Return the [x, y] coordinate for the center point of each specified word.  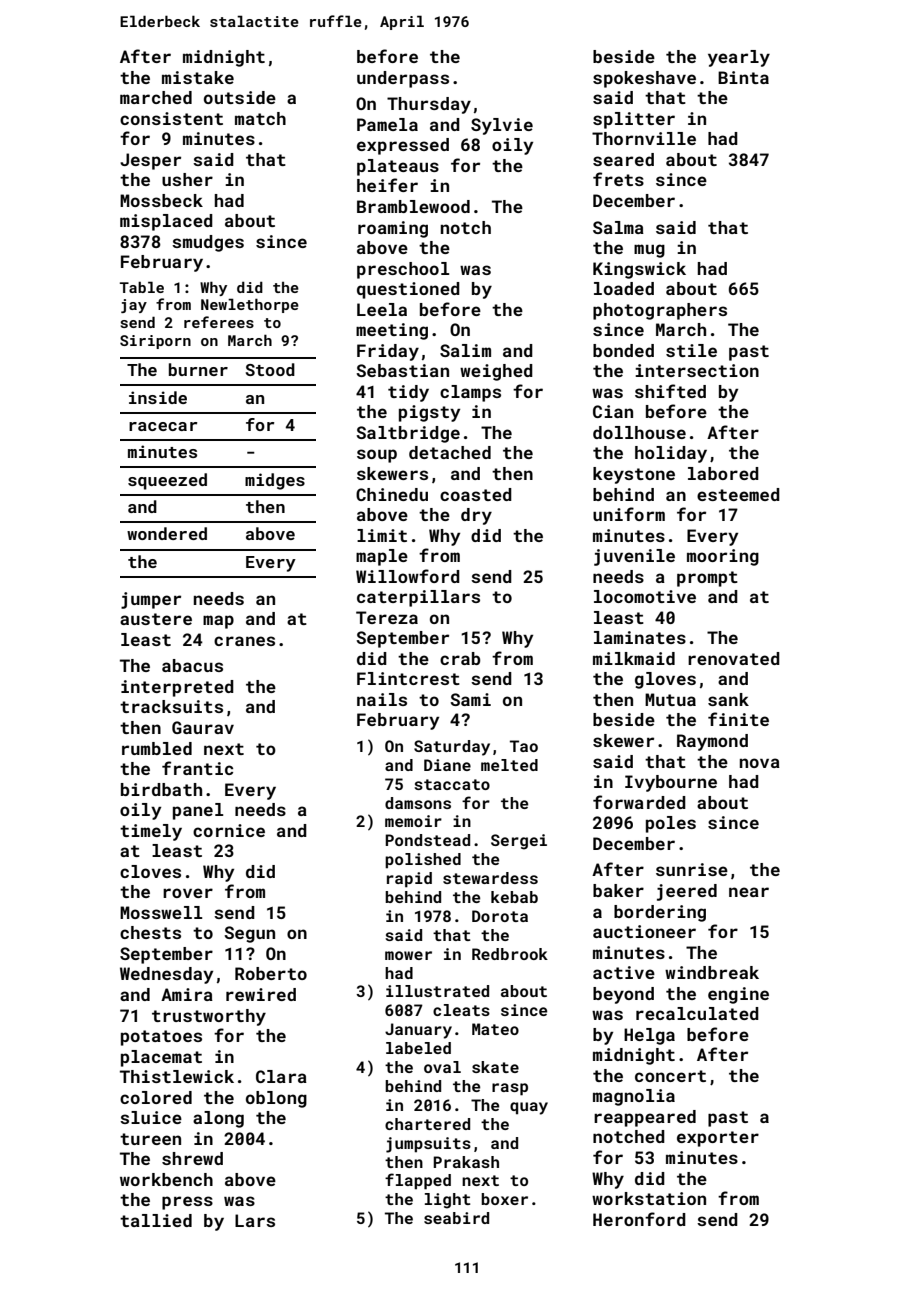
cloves [150, 871]
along [218, 1119]
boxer [504, 1199]
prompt [707, 579]
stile [691, 350]
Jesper [150, 161]
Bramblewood [413, 206]
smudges [208, 243]
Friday [388, 352]
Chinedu [392, 494]
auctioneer [644, 931]
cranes [244, 641]
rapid [409, 880]
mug [649, 251]
